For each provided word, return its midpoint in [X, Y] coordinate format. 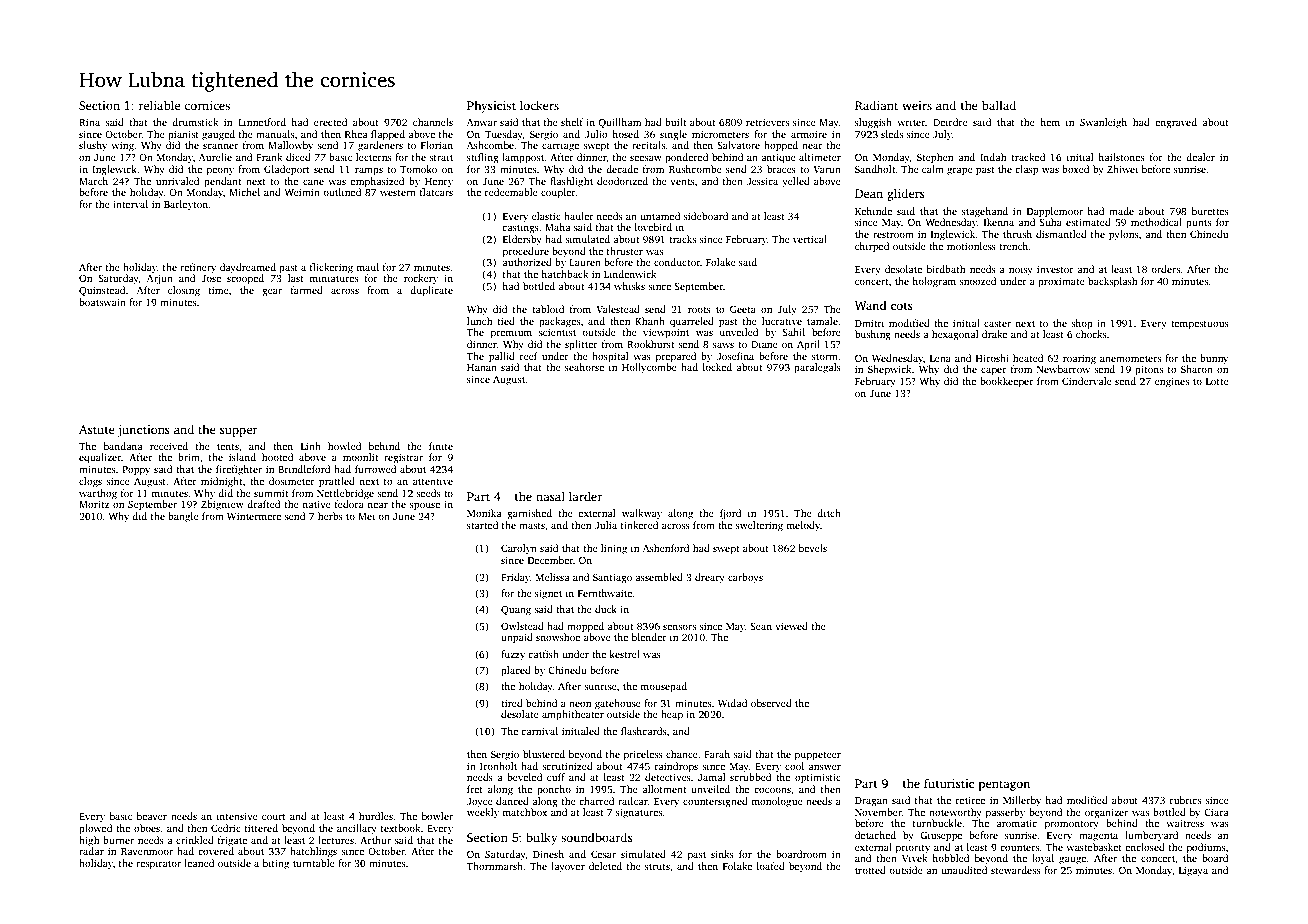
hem [1050, 122]
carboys [745, 578]
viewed [791, 626]
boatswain [102, 302]
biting [275, 864]
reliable [159, 105]
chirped [872, 247]
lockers [539, 105]
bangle [183, 517]
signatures [639, 813]
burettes [1210, 211]
